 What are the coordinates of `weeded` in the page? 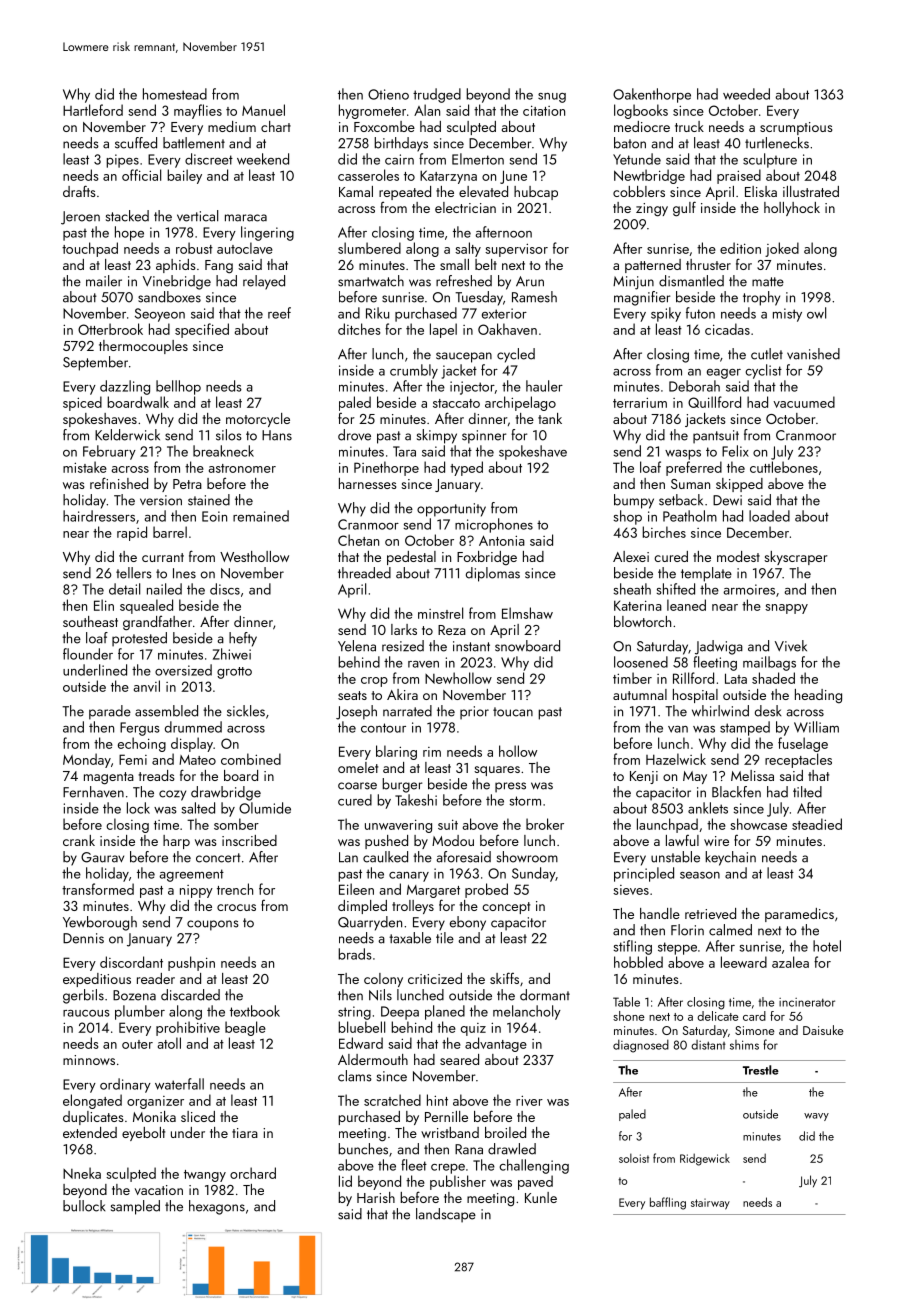 It's located at (746, 94).
